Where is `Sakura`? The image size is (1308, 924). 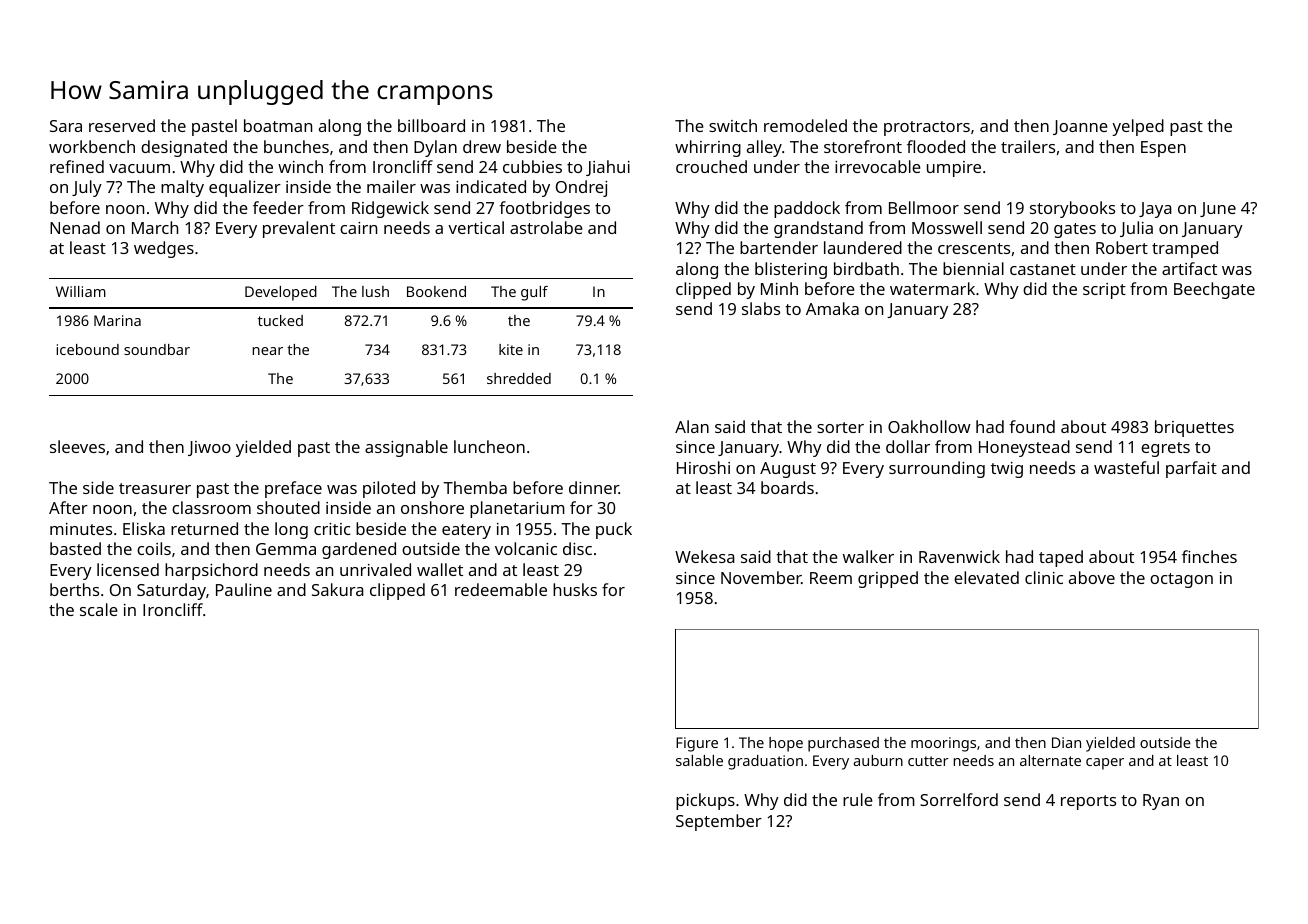 Sakura is located at coordinates (338, 589).
